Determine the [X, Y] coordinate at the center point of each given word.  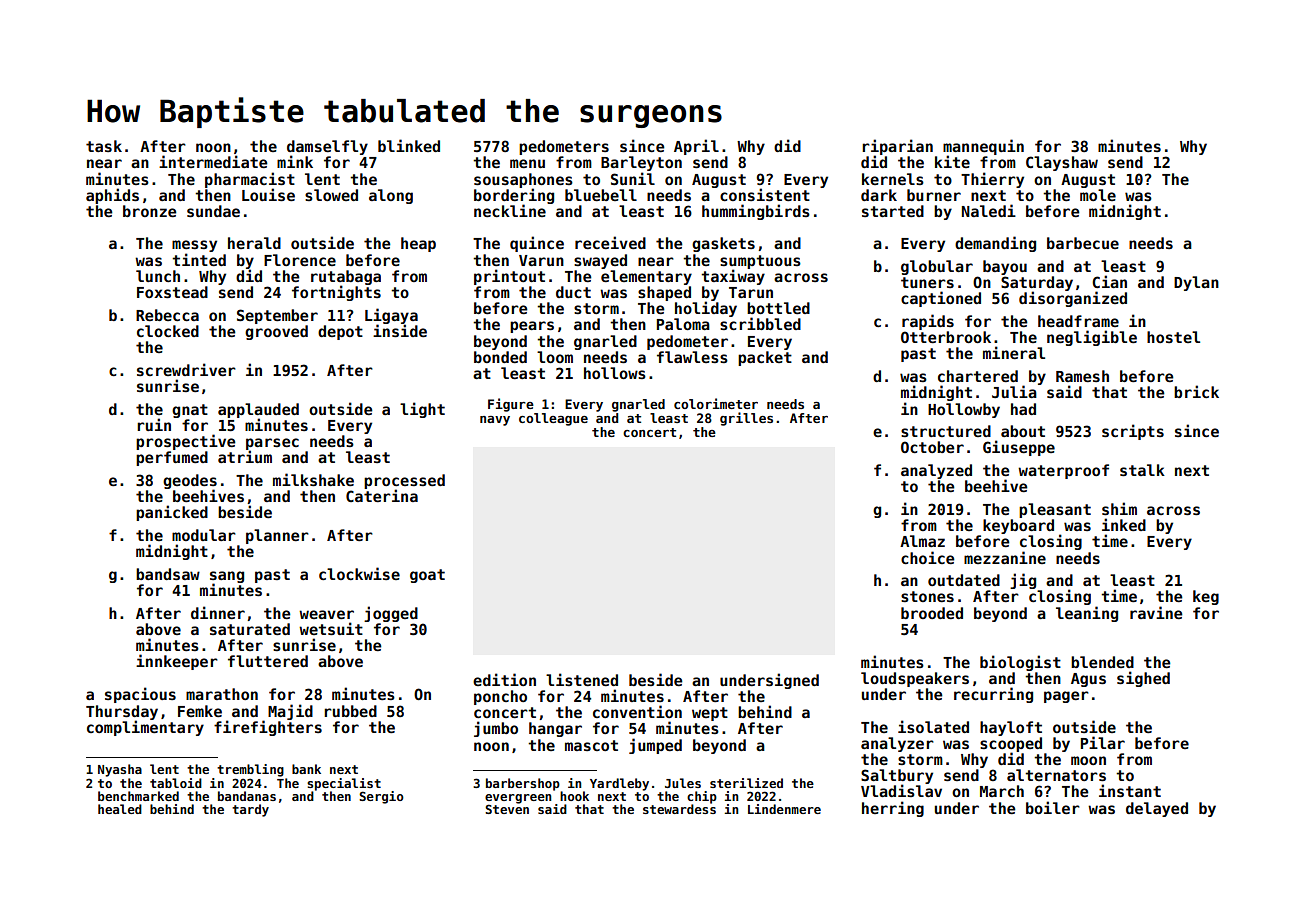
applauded [258, 410]
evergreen [518, 799]
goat [427, 576]
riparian [897, 147]
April [696, 147]
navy [495, 421]
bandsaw [168, 574]
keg [1206, 597]
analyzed [936, 471]
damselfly [327, 148]
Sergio [381, 797]
